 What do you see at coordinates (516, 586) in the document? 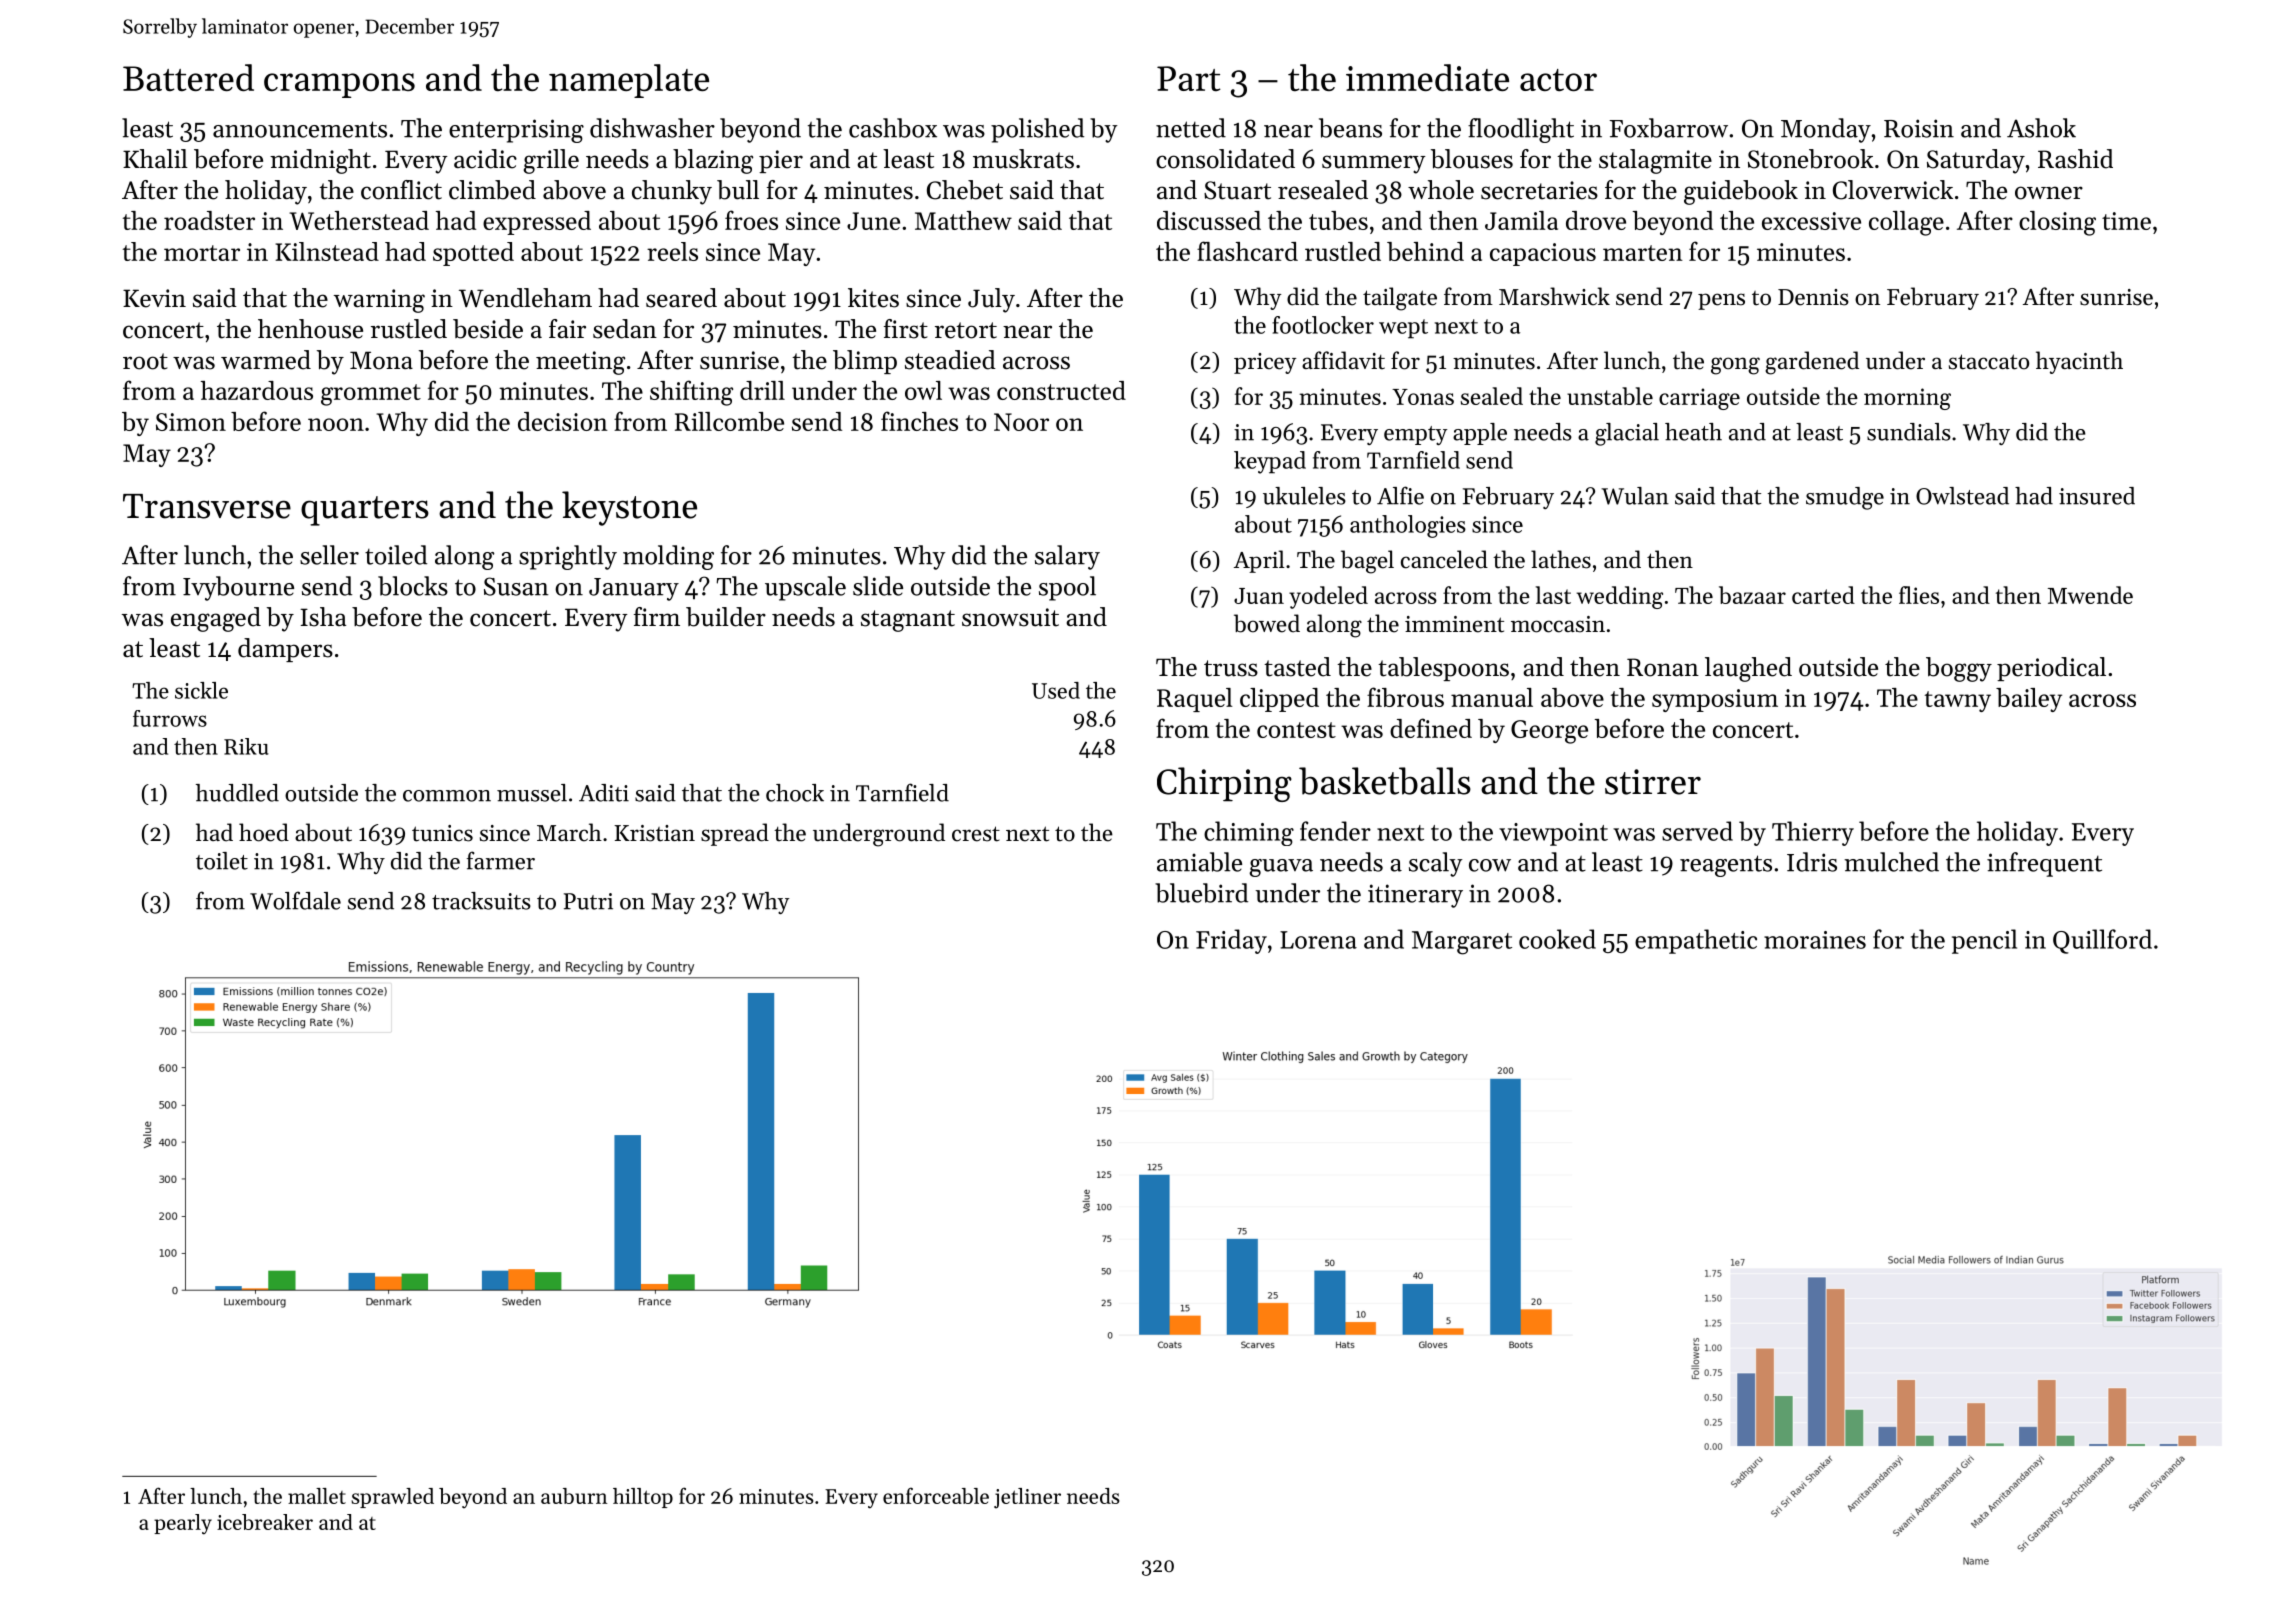
I see `Susan` at bounding box center [516, 586].
